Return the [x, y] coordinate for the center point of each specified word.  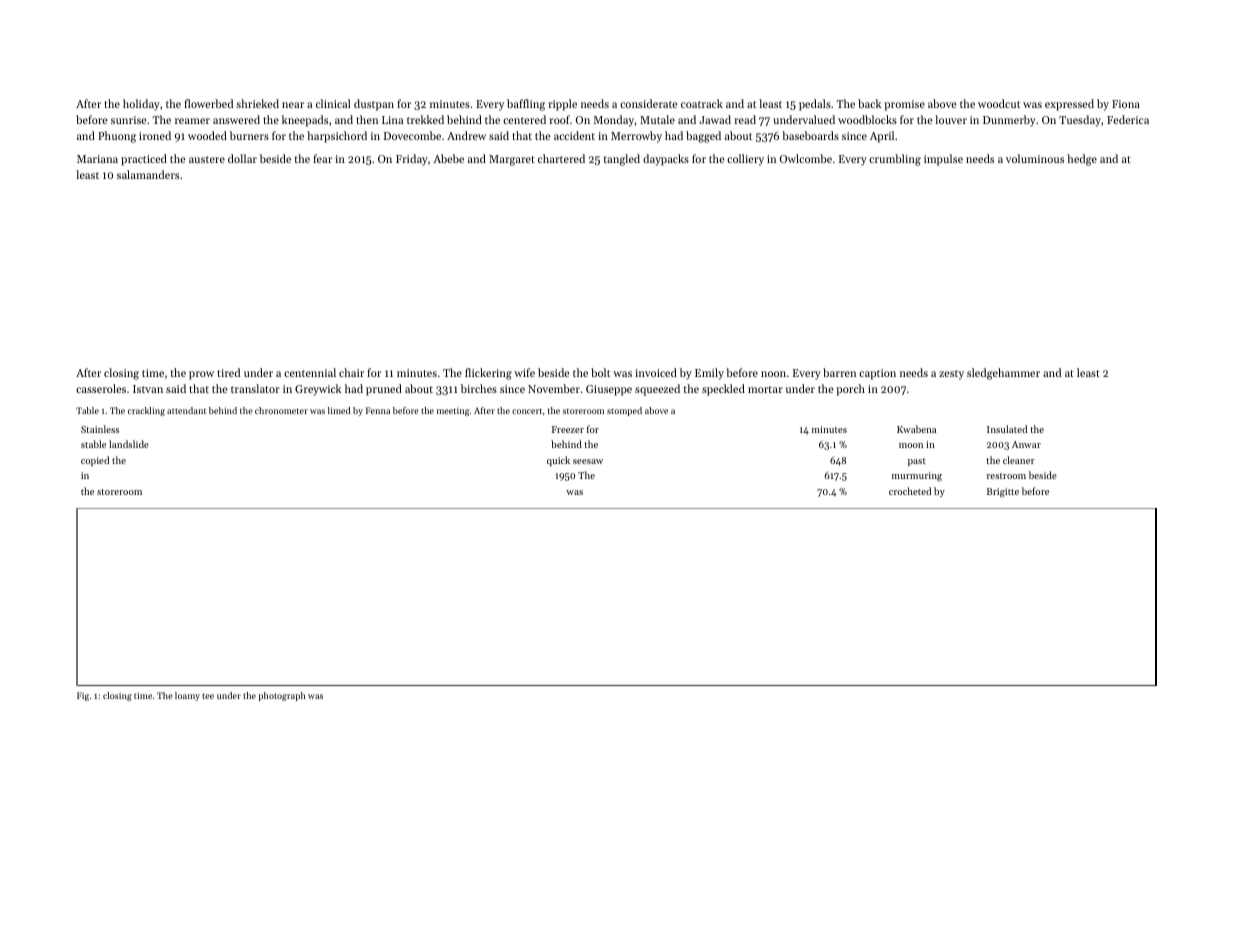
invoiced [656, 372]
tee [208, 696]
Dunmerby [1009, 121]
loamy [187, 696]
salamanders [148, 174]
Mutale [657, 119]
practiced [144, 160]
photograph [282, 696]
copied [95, 461]
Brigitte [1003, 493]
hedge [1082, 160]
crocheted [910, 491]
